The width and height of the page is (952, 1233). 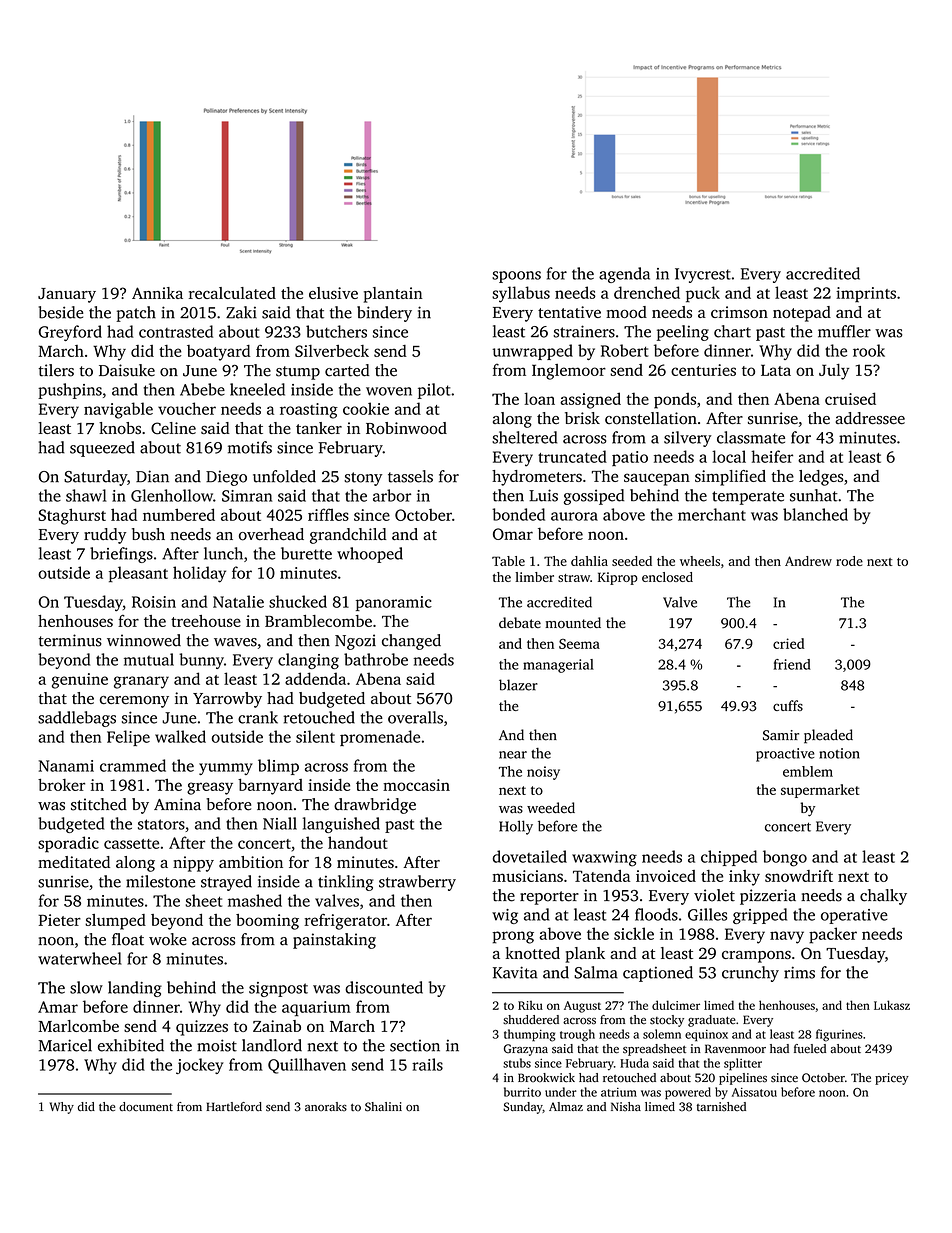 I want to click on merchant, so click(x=712, y=514).
